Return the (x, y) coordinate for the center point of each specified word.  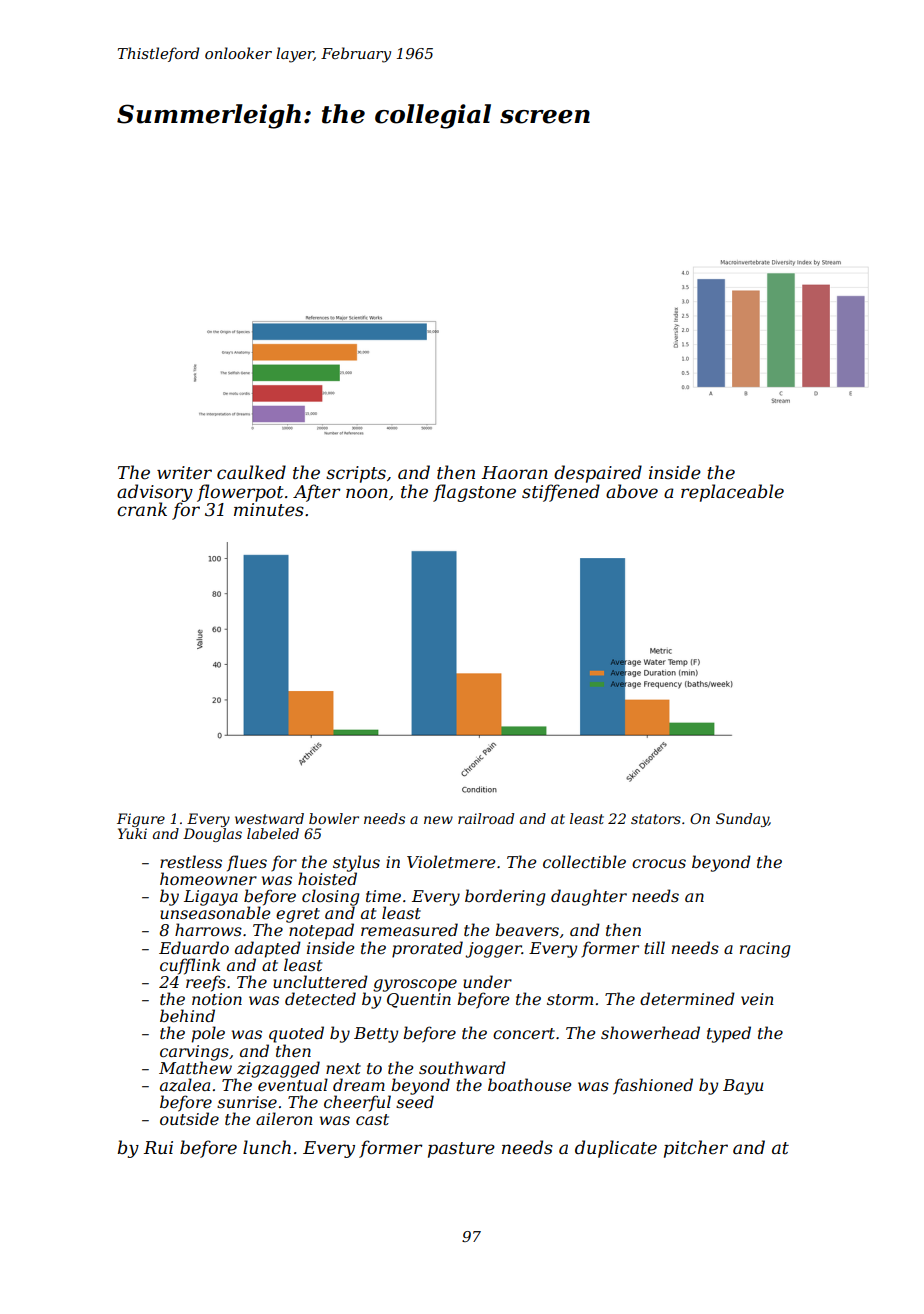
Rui (158, 1147)
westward (269, 818)
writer (184, 473)
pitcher (696, 1149)
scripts (356, 474)
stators (656, 819)
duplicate (616, 1149)
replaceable (732, 493)
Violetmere (451, 861)
